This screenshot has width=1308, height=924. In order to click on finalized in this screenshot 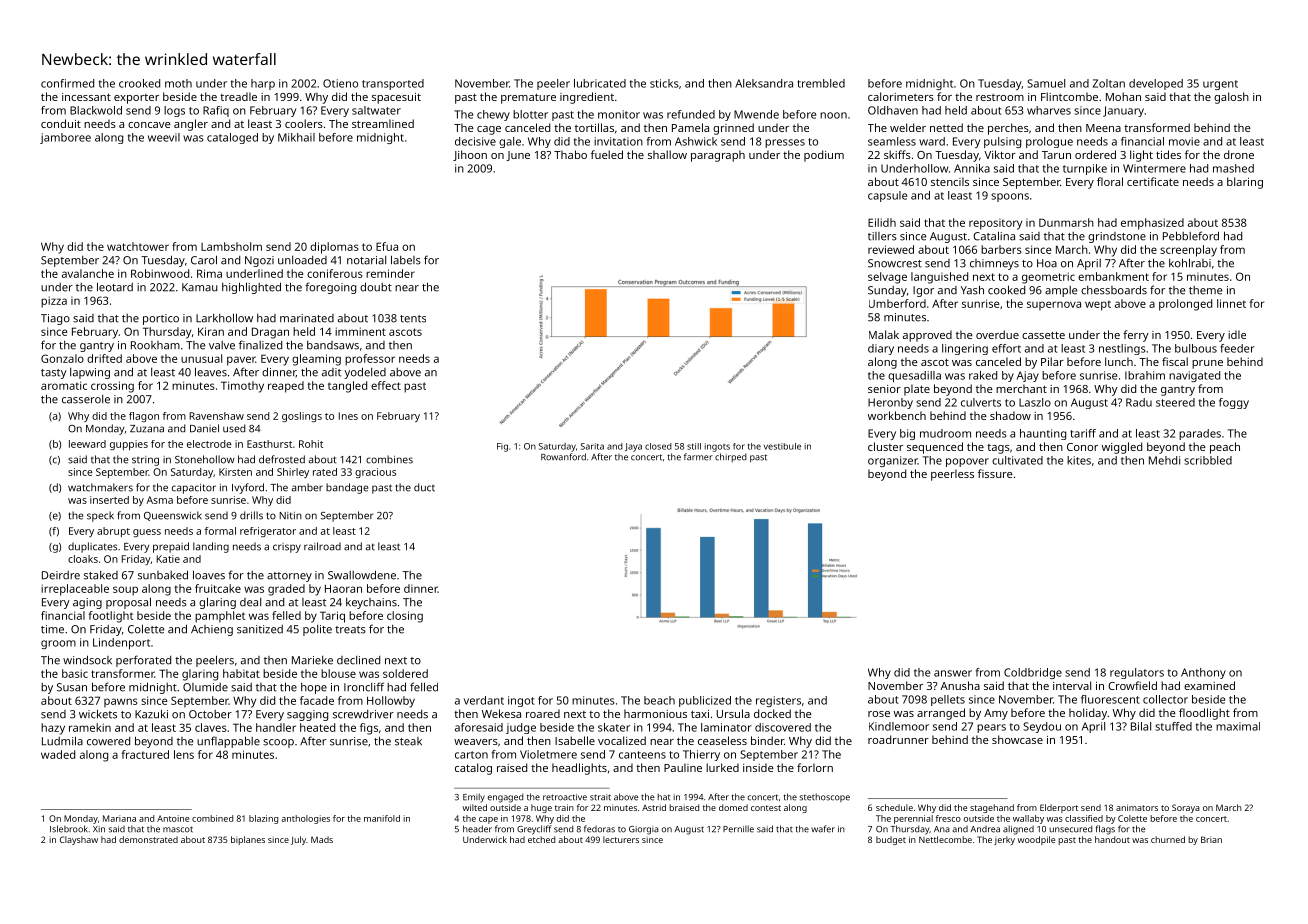, I will do `click(260, 345)`.
